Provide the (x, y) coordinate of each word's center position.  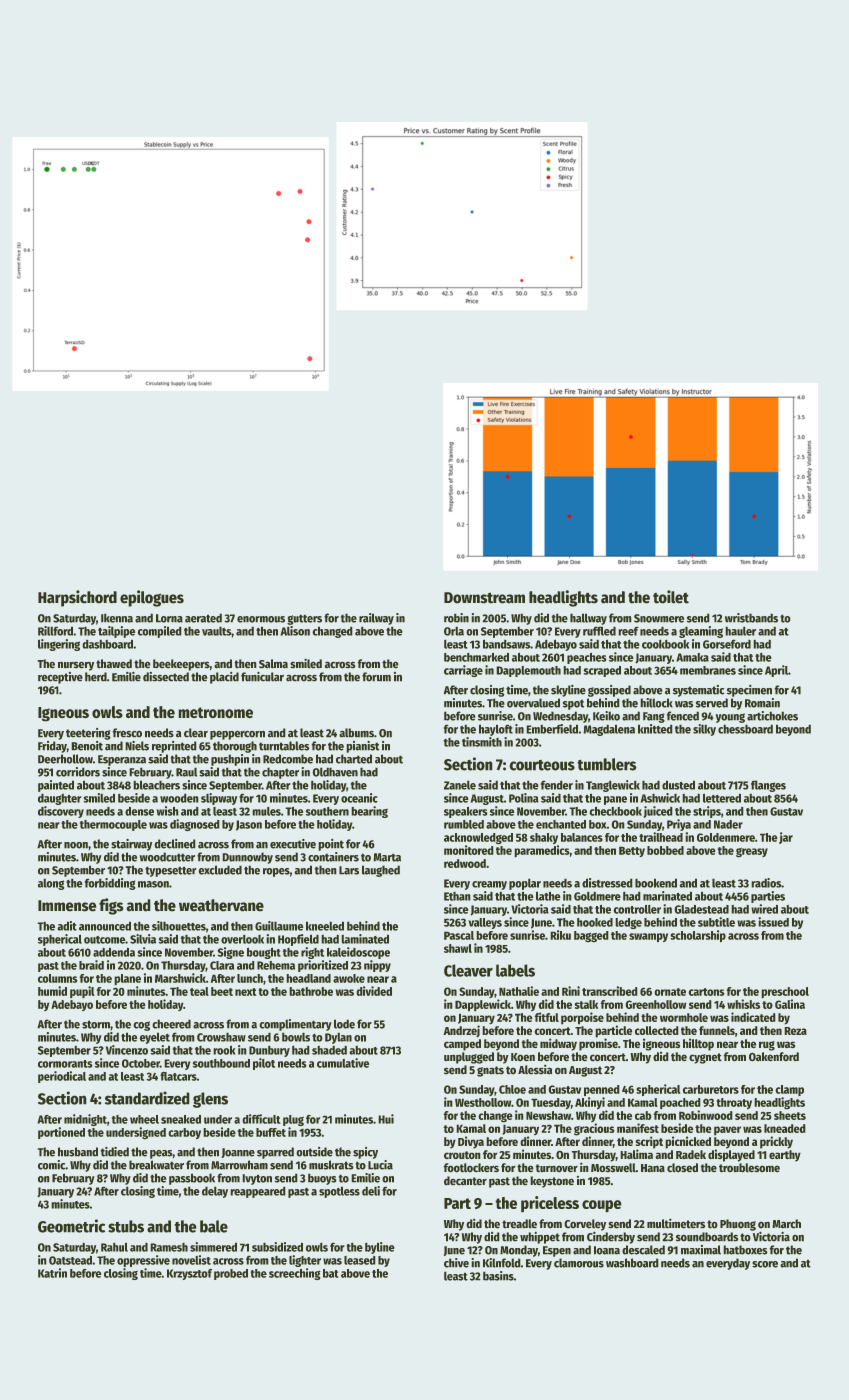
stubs (126, 1226)
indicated (753, 1017)
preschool (785, 993)
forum (376, 677)
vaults (216, 631)
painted (56, 786)
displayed (731, 1155)
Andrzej (461, 1031)
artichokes (772, 716)
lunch (250, 978)
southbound (221, 1063)
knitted (655, 729)
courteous (542, 765)
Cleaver (468, 970)
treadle (519, 1224)
